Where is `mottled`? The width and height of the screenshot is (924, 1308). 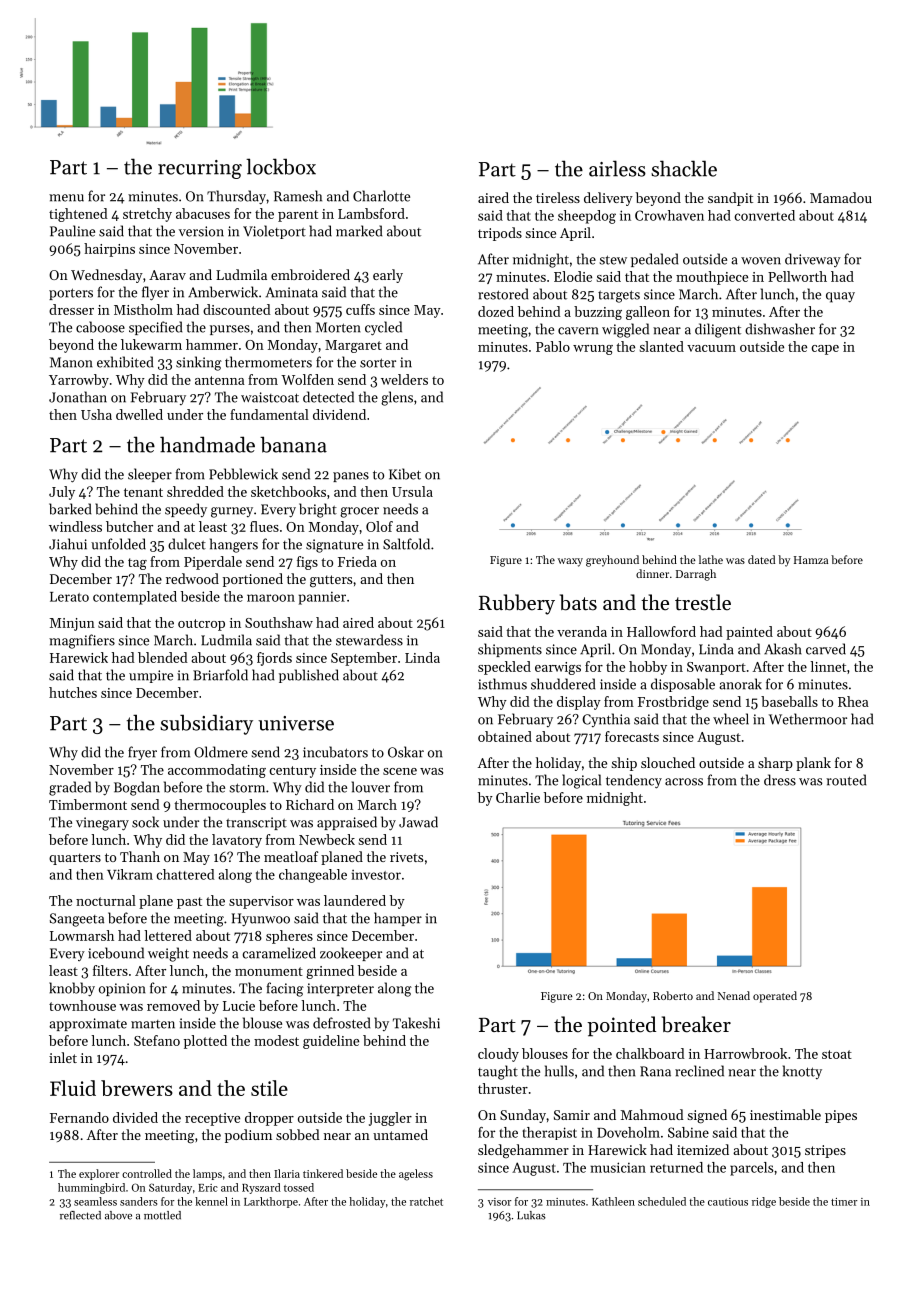
mottled is located at coordinates (162, 1215).
